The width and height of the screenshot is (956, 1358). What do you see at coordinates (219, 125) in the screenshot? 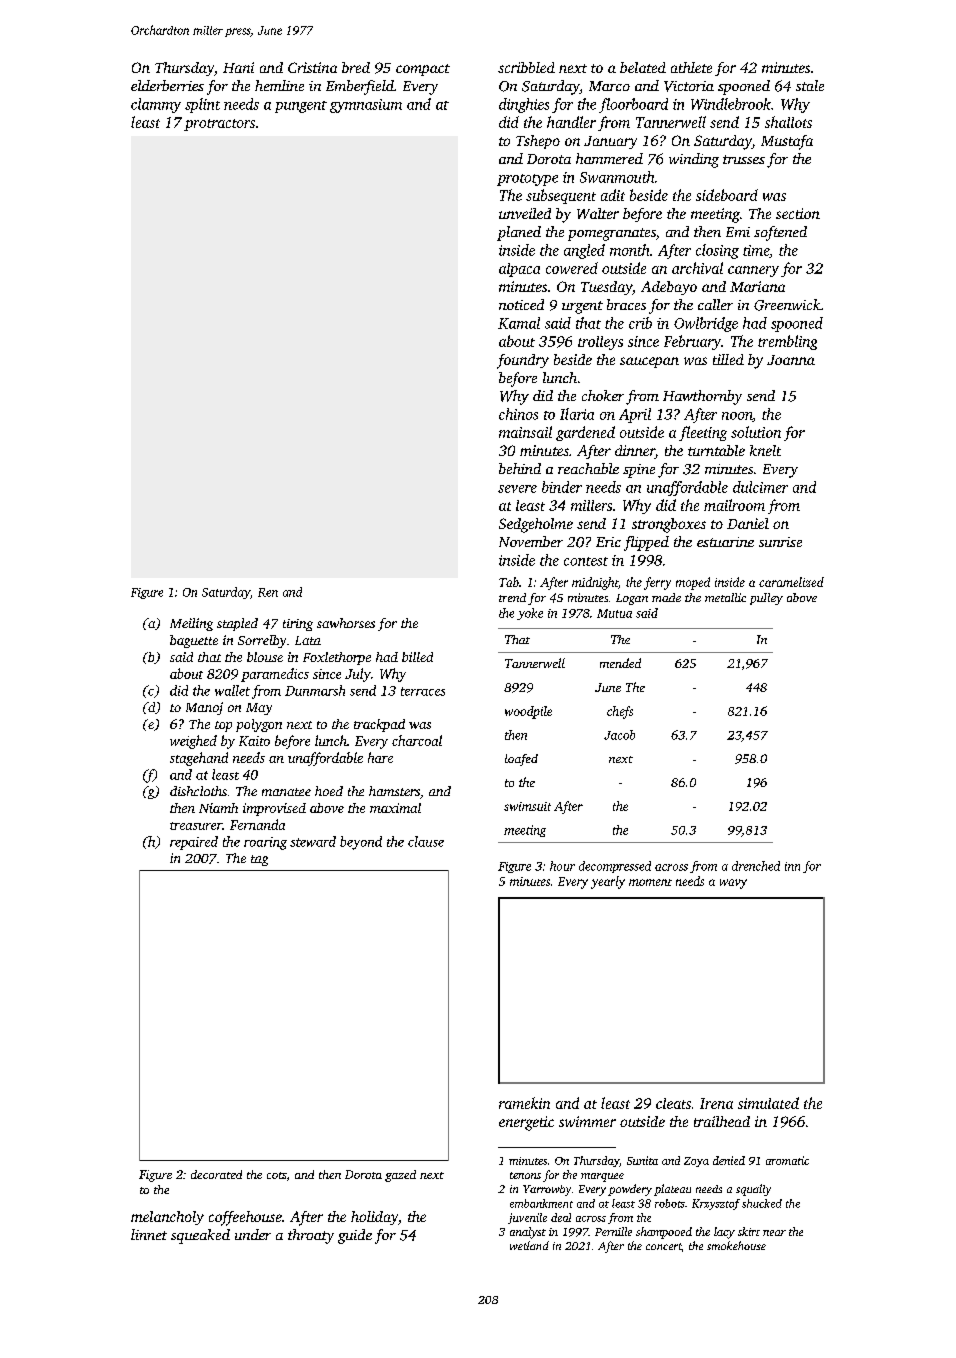
I see `protractors` at bounding box center [219, 125].
